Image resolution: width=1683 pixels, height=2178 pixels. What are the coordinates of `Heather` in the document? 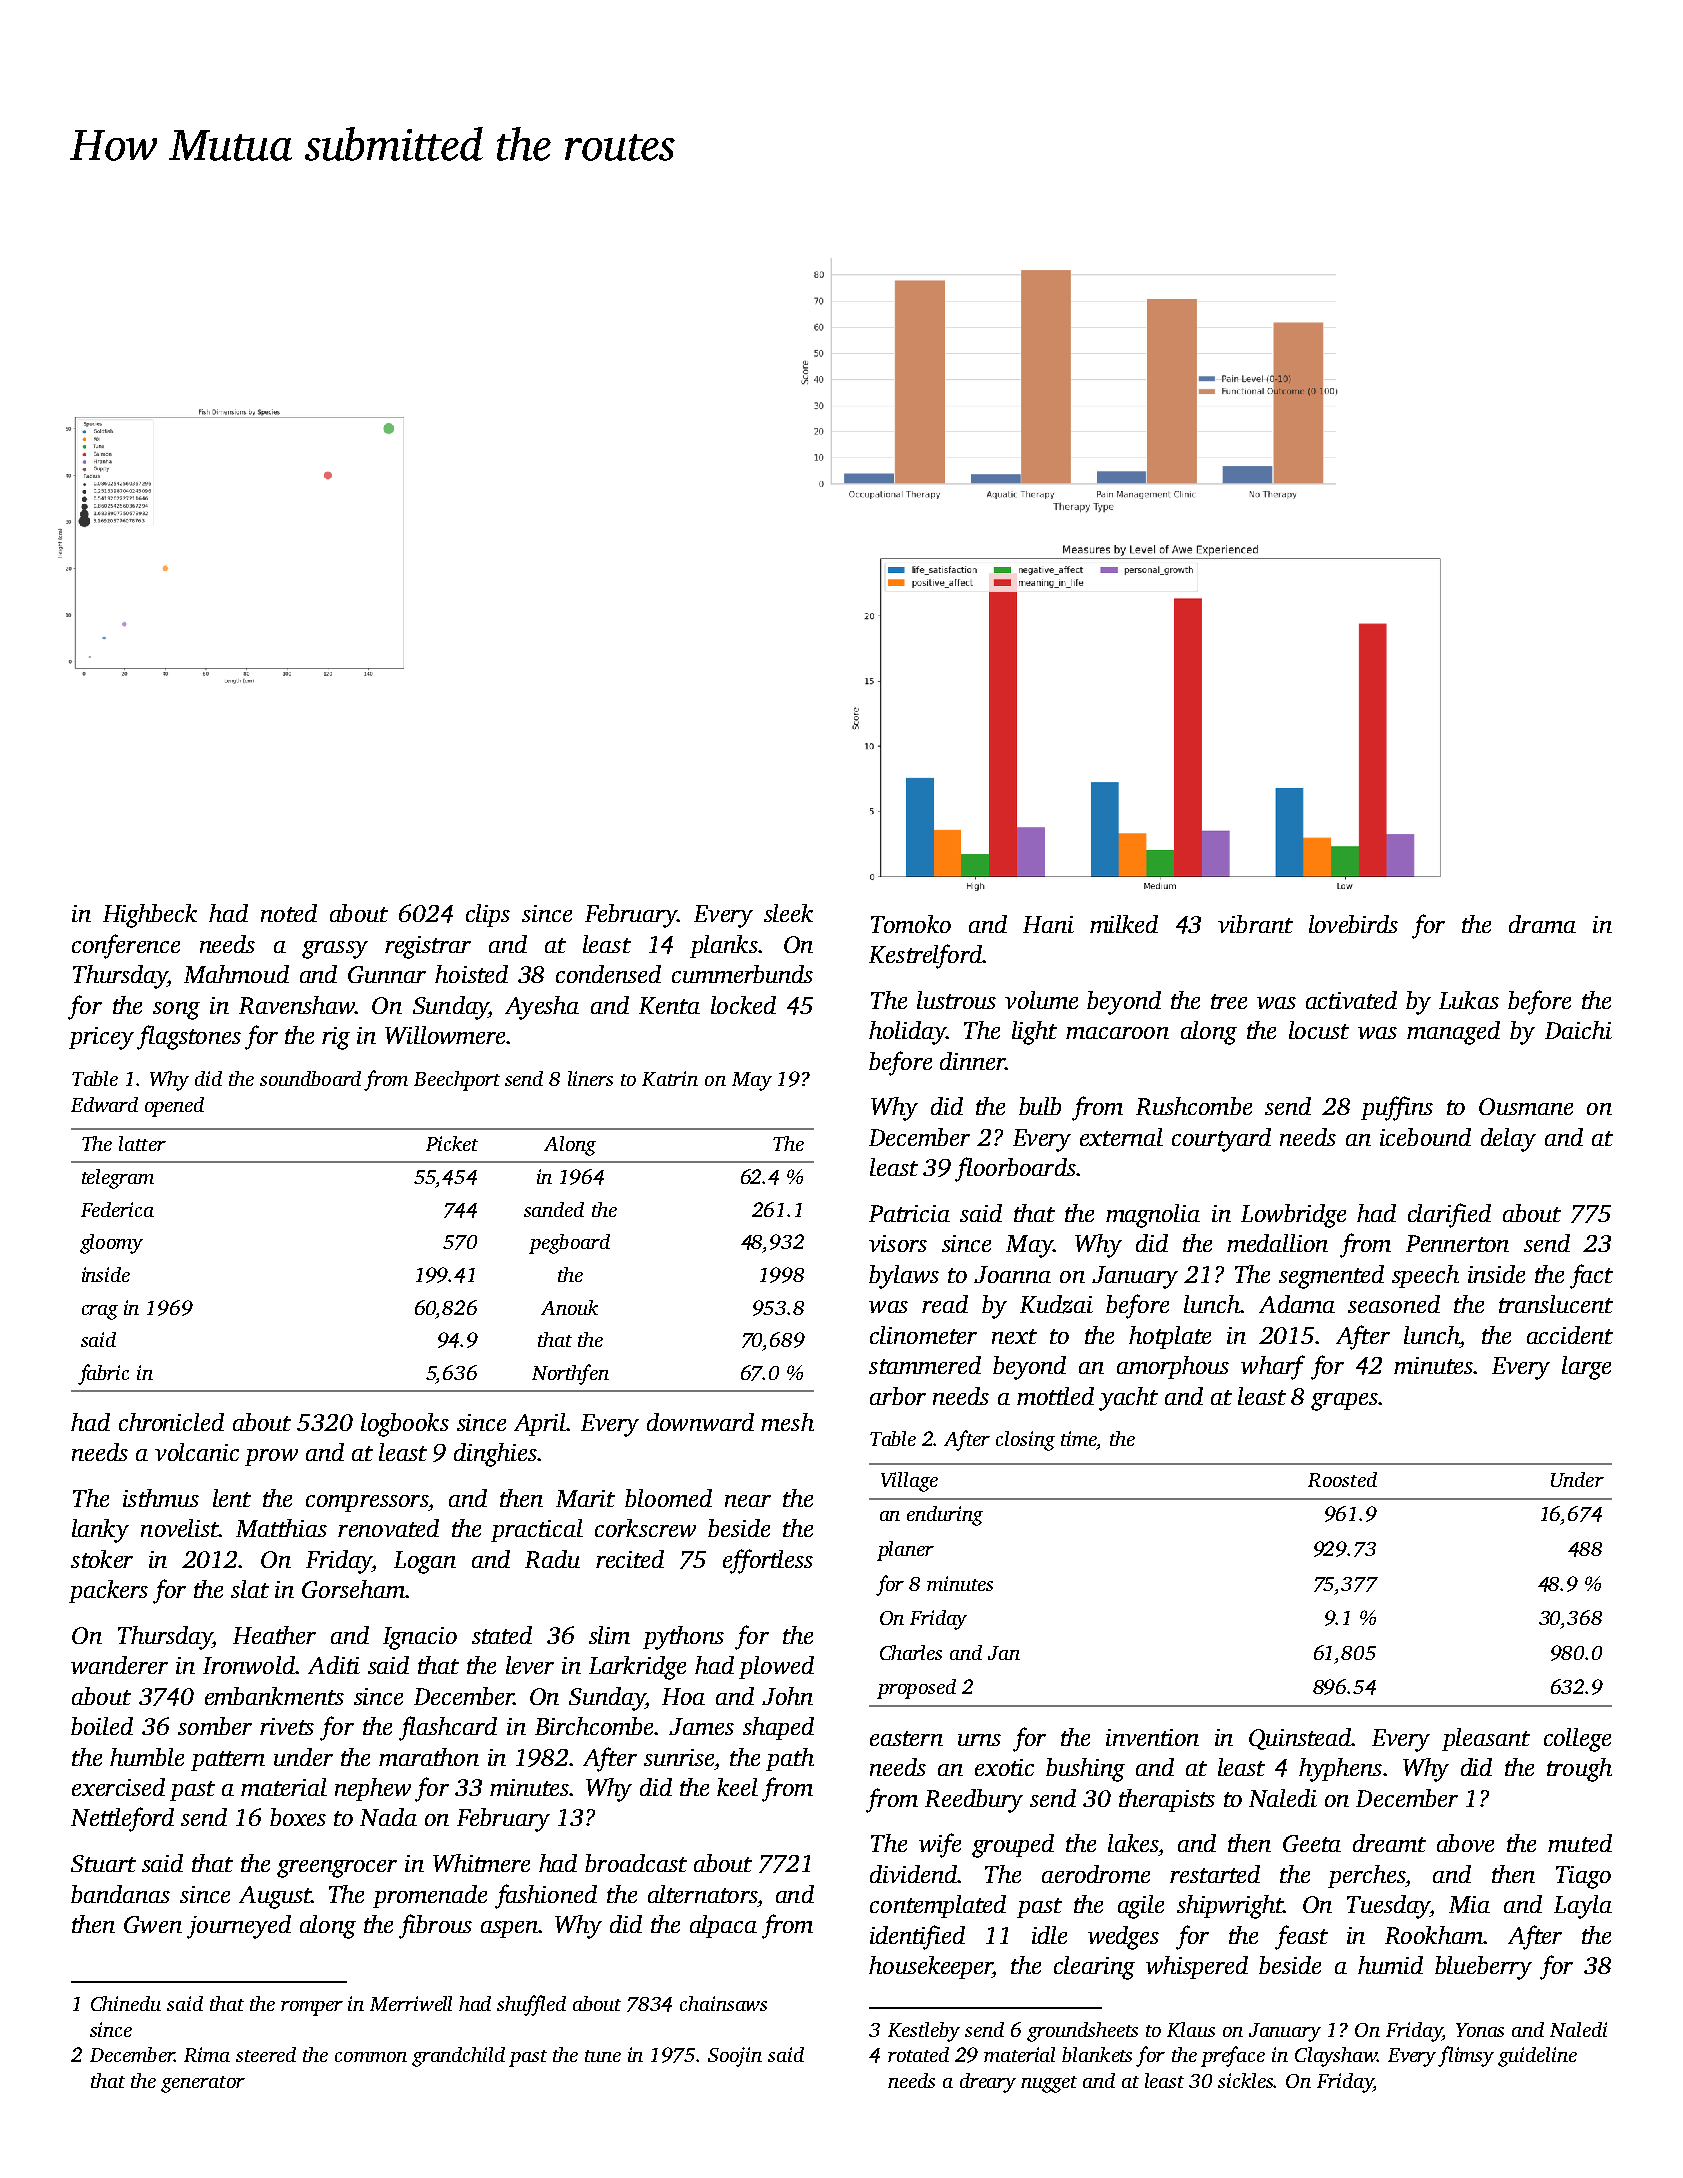 It's located at (274, 1635).
